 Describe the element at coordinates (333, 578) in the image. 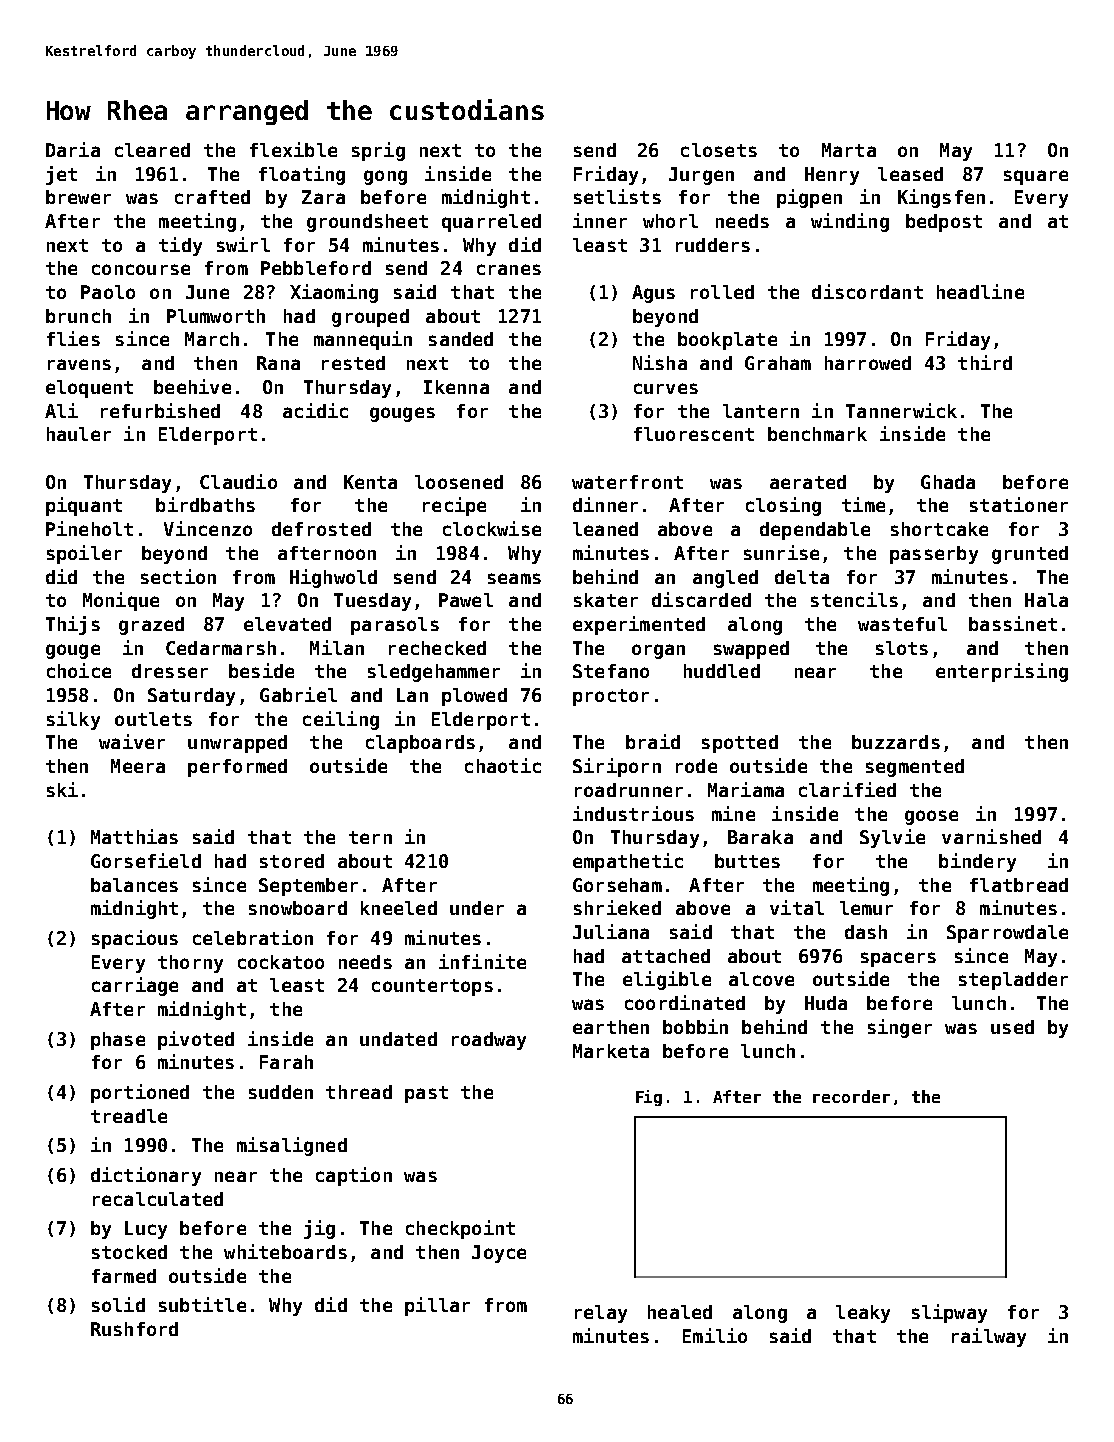

I see `Highwold` at that location.
